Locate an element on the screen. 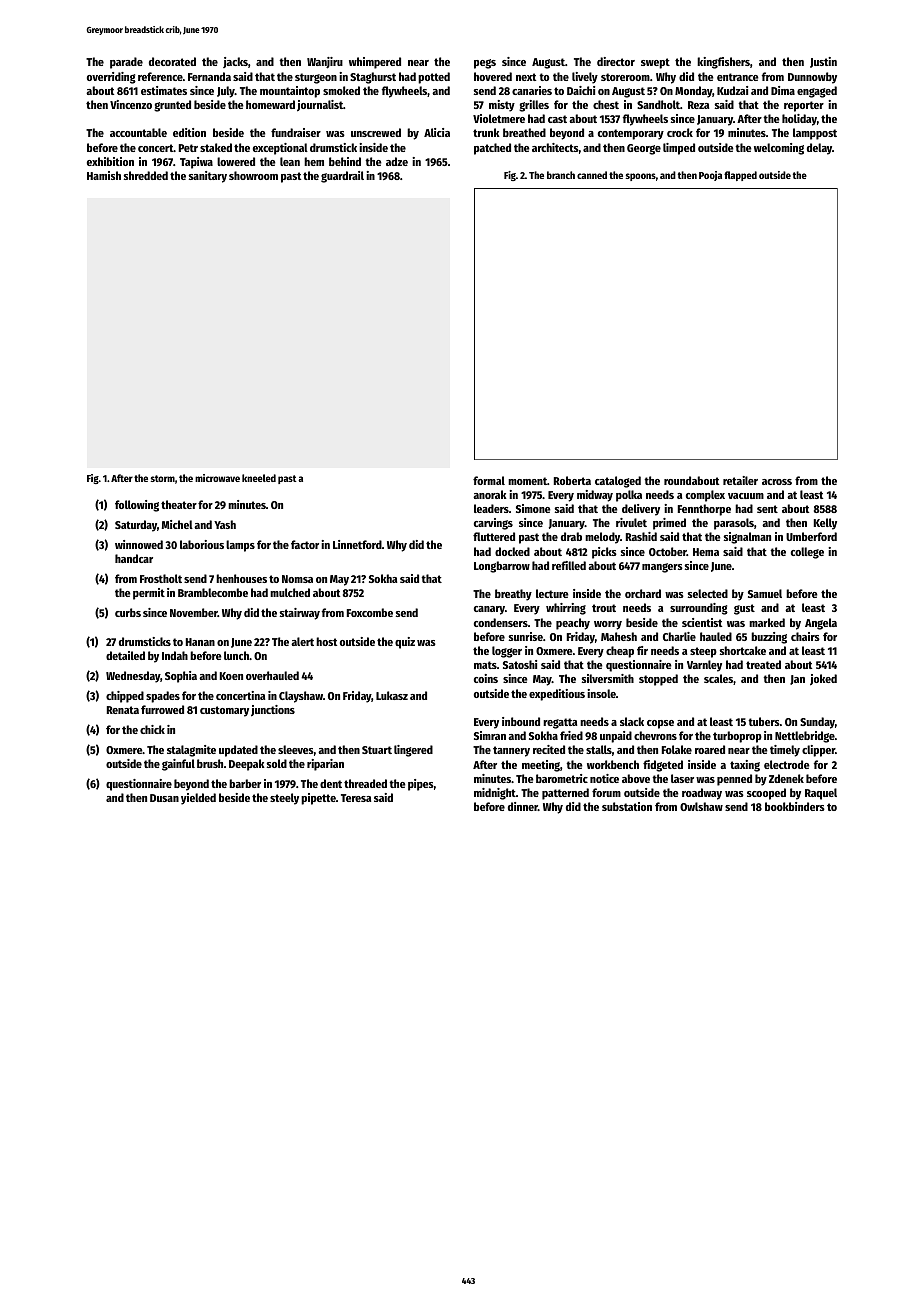 The height and width of the screenshot is (1308, 924). cataloged is located at coordinates (618, 482).
